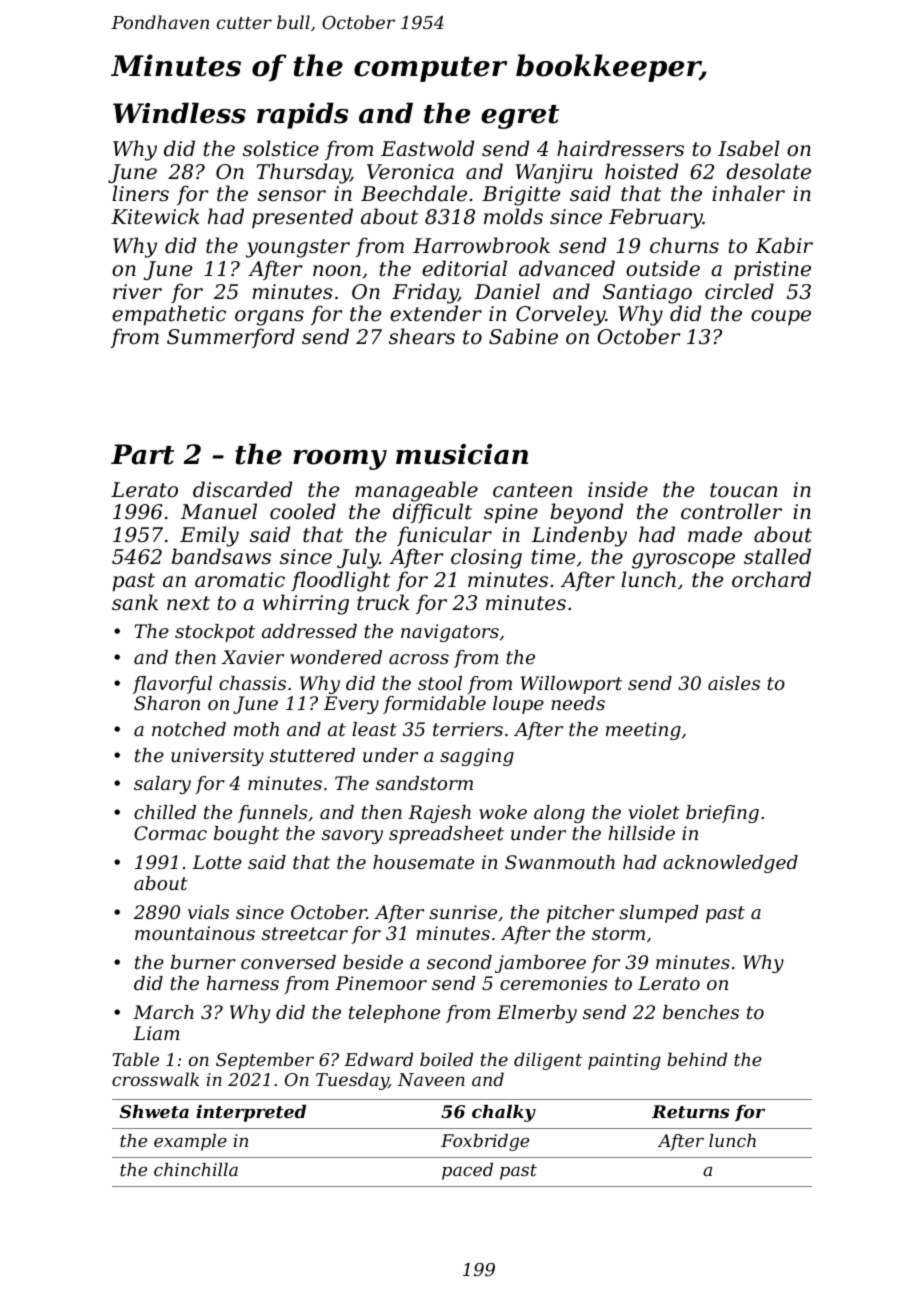 The image size is (924, 1308). Describe the element at coordinates (432, 513) in the image. I see `difficult` at that location.
